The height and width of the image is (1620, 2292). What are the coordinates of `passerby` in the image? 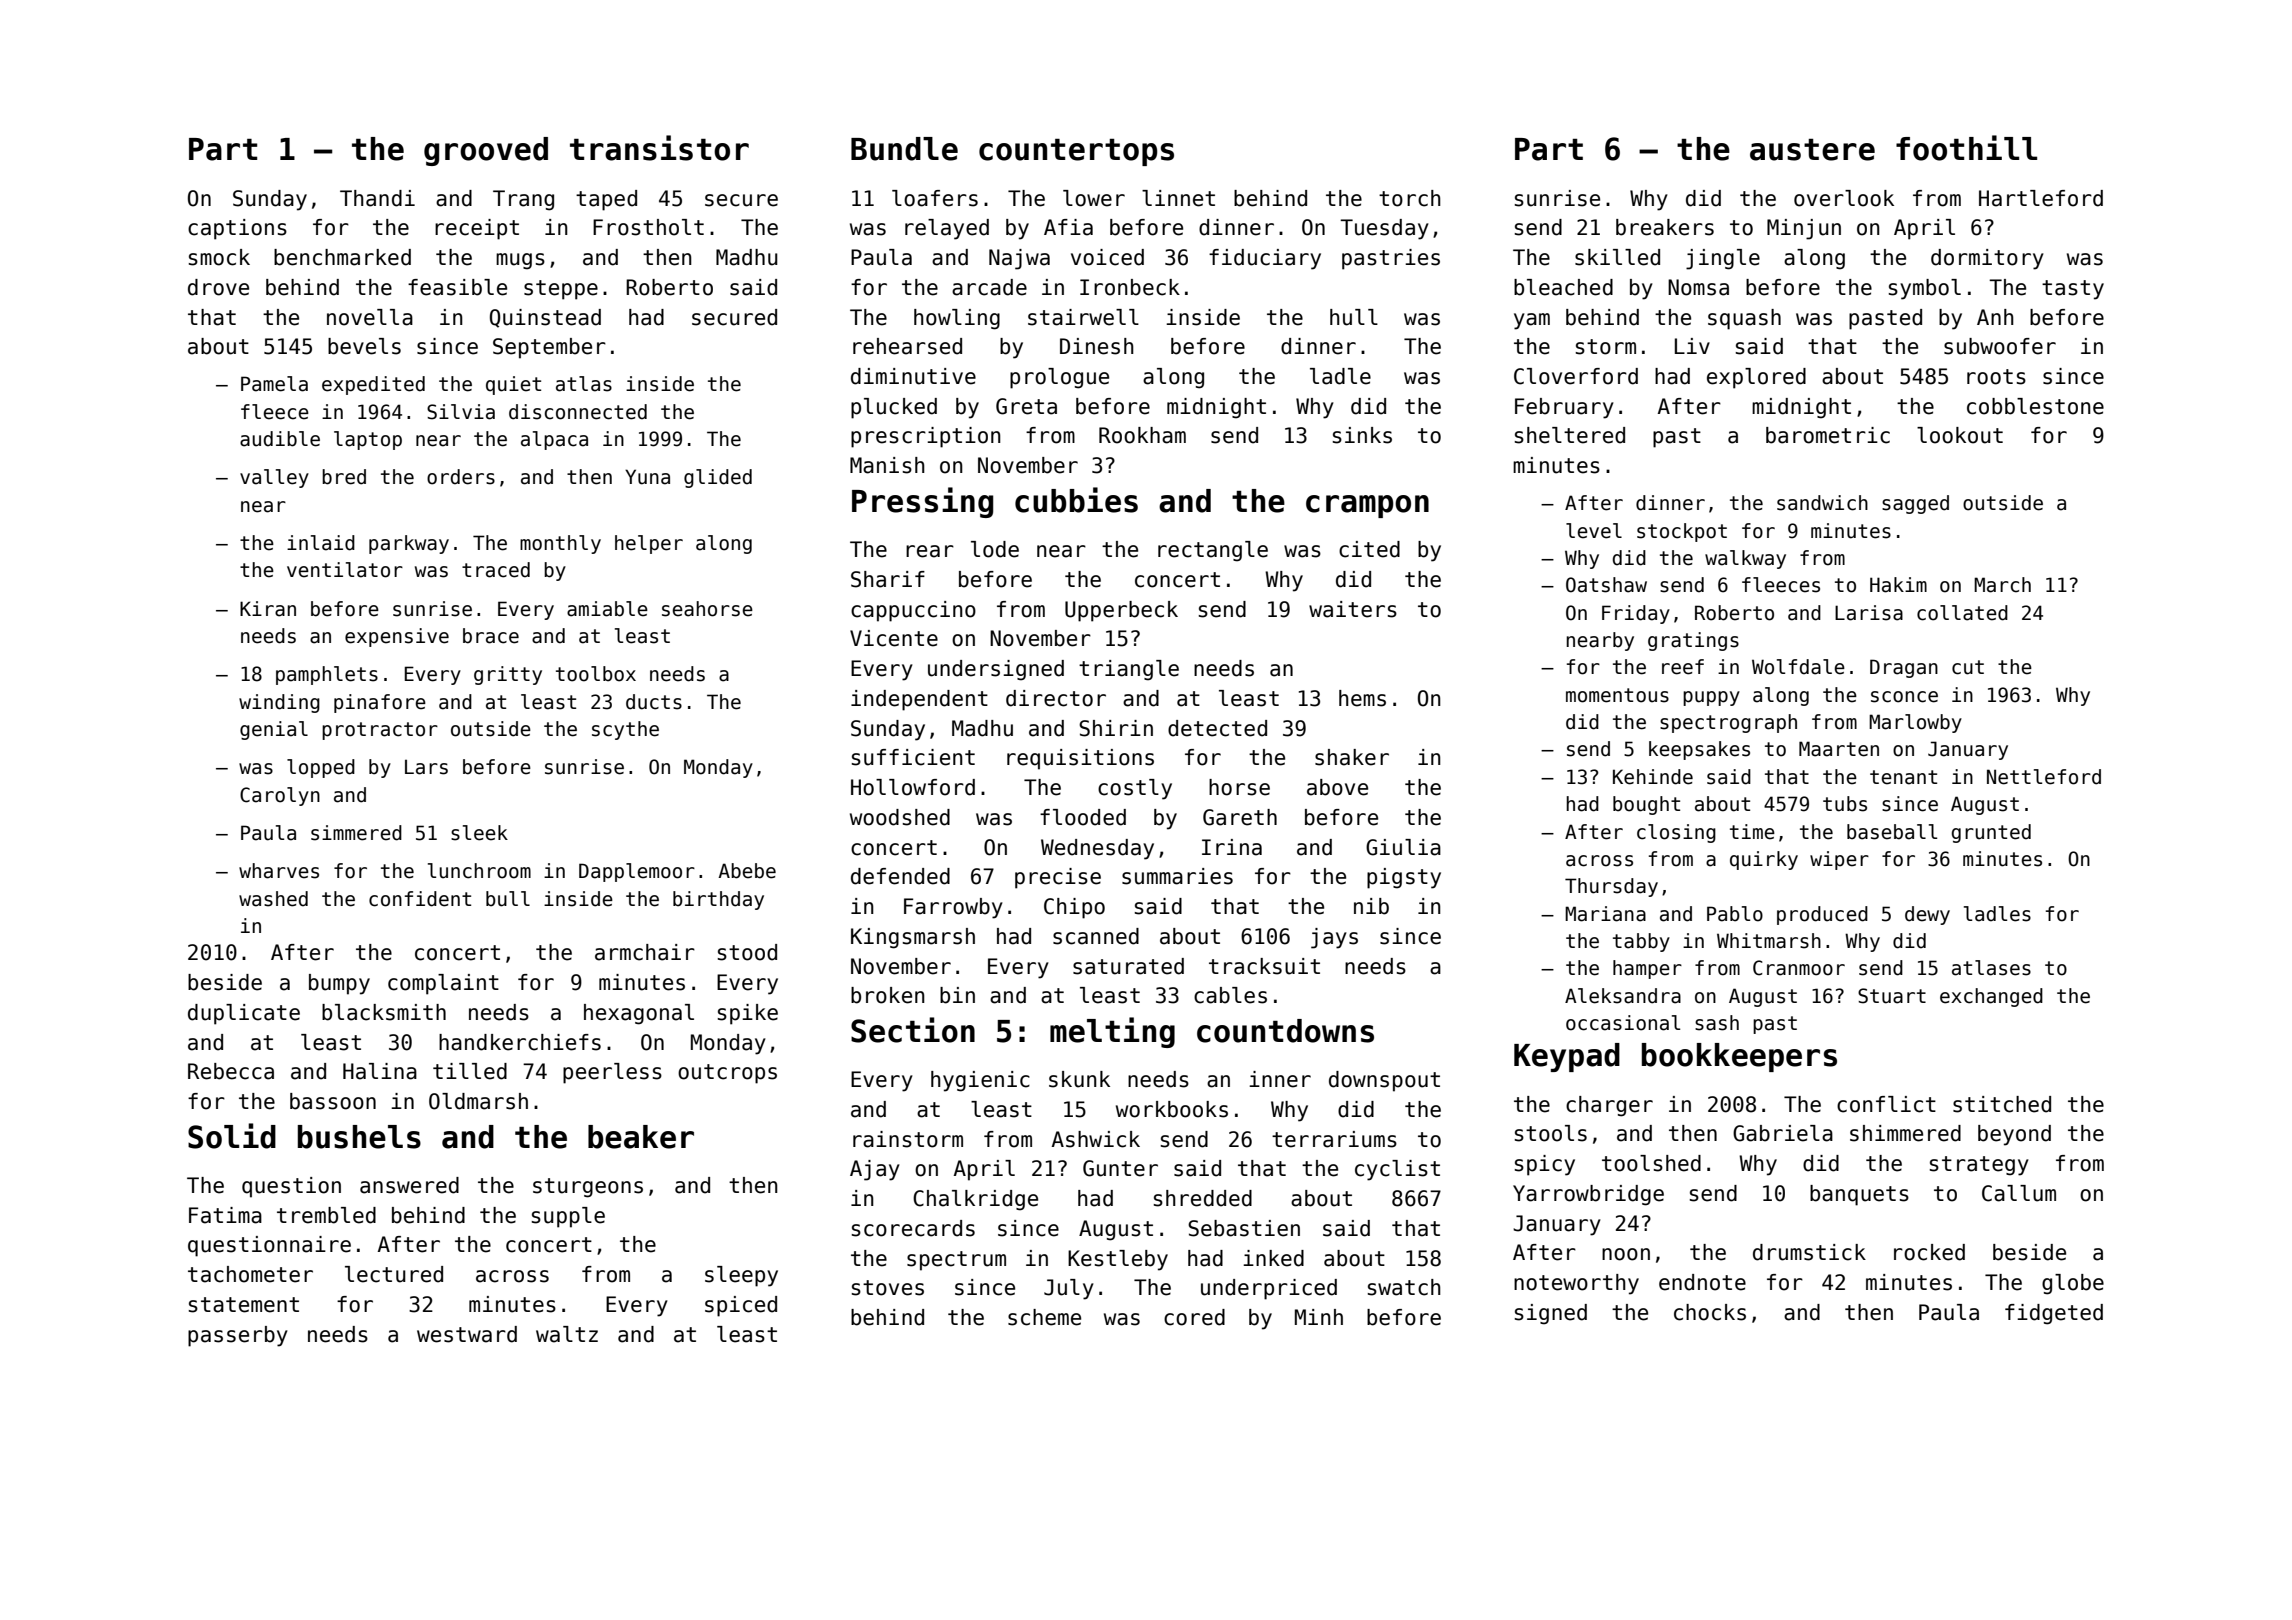 It's located at (238, 1336).
